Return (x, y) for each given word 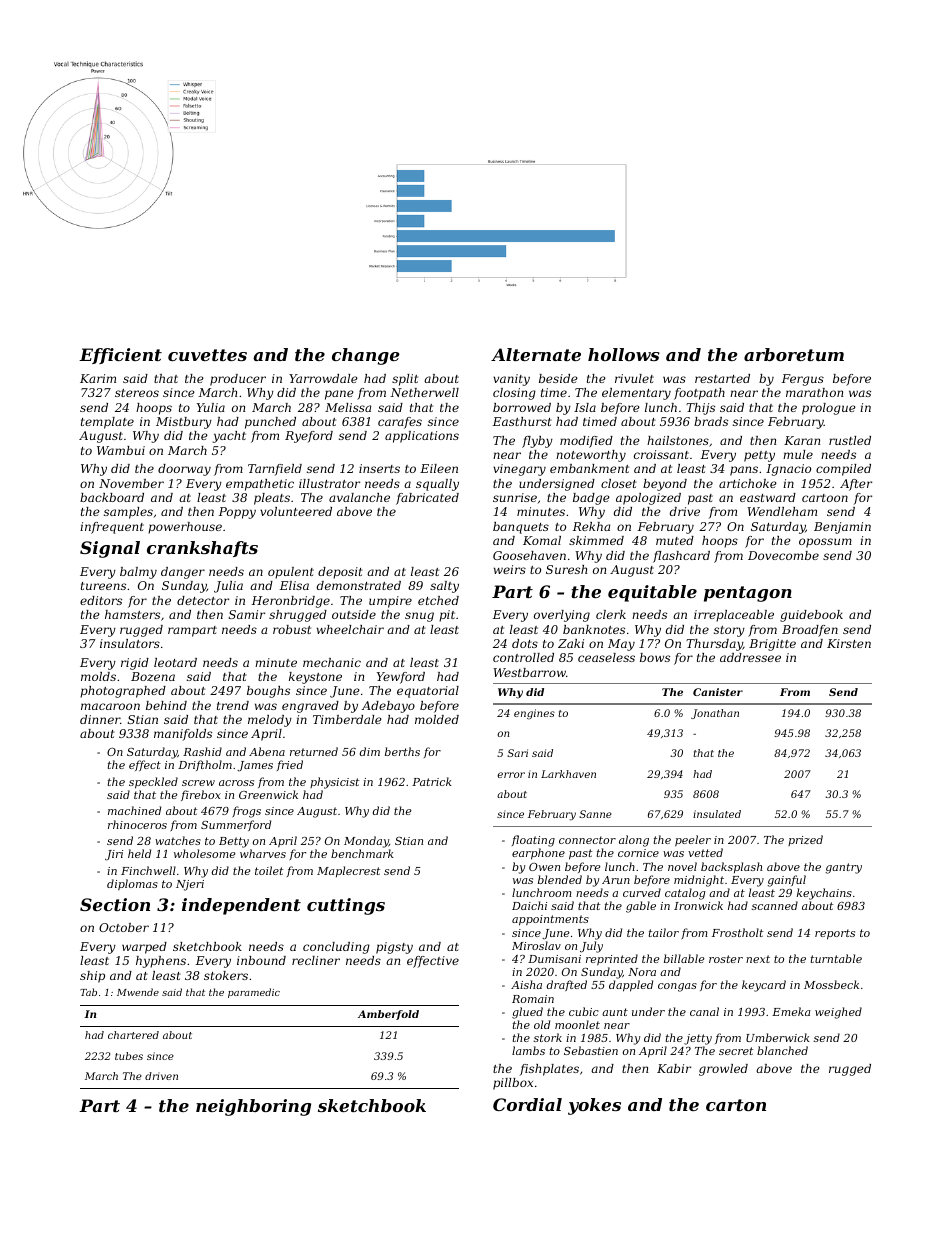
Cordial (527, 1104)
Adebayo (388, 707)
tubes (129, 1056)
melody (270, 721)
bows (655, 657)
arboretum (794, 354)
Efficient (120, 356)
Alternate (536, 354)
